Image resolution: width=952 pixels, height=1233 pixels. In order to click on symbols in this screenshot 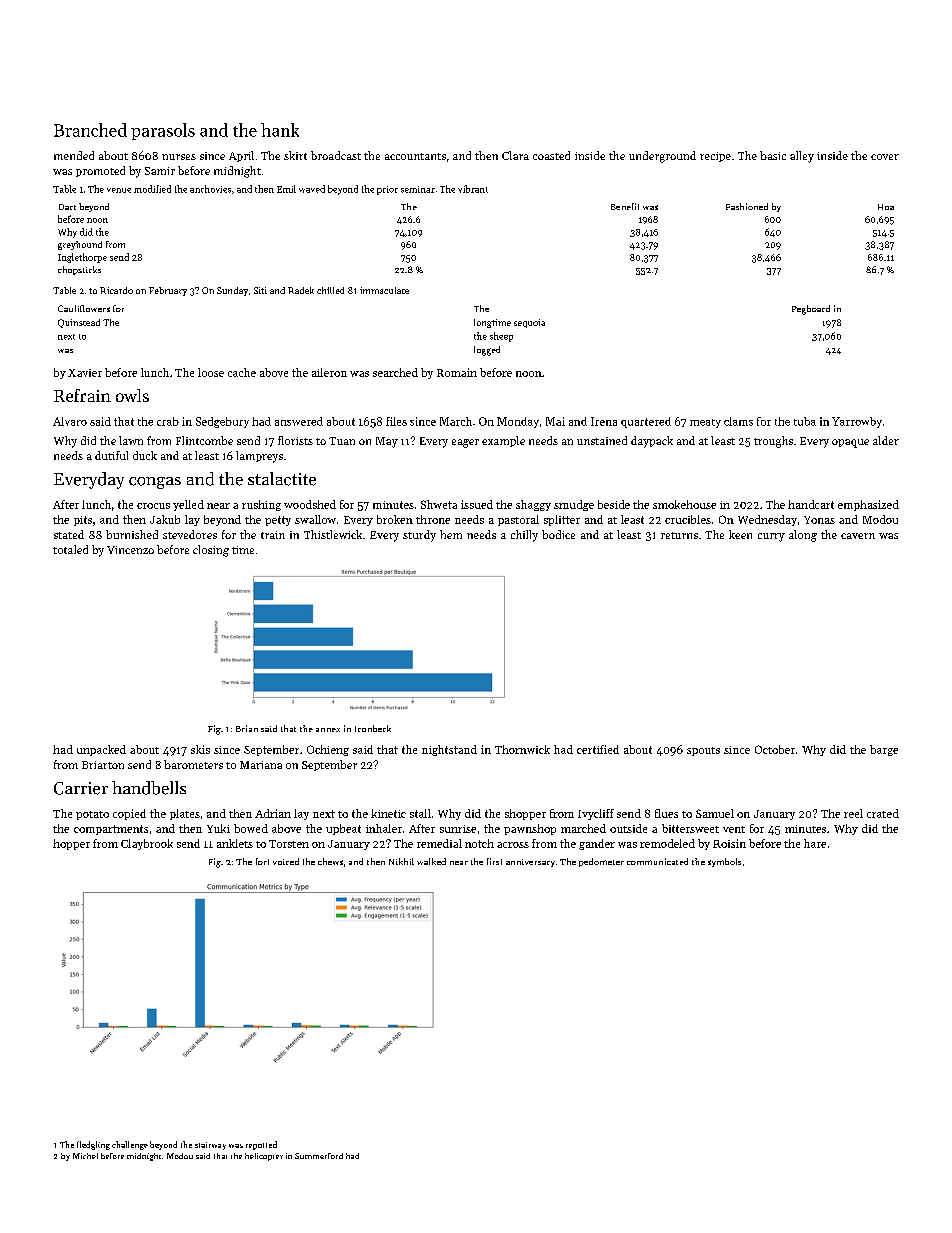, I will do `click(724, 862)`.
